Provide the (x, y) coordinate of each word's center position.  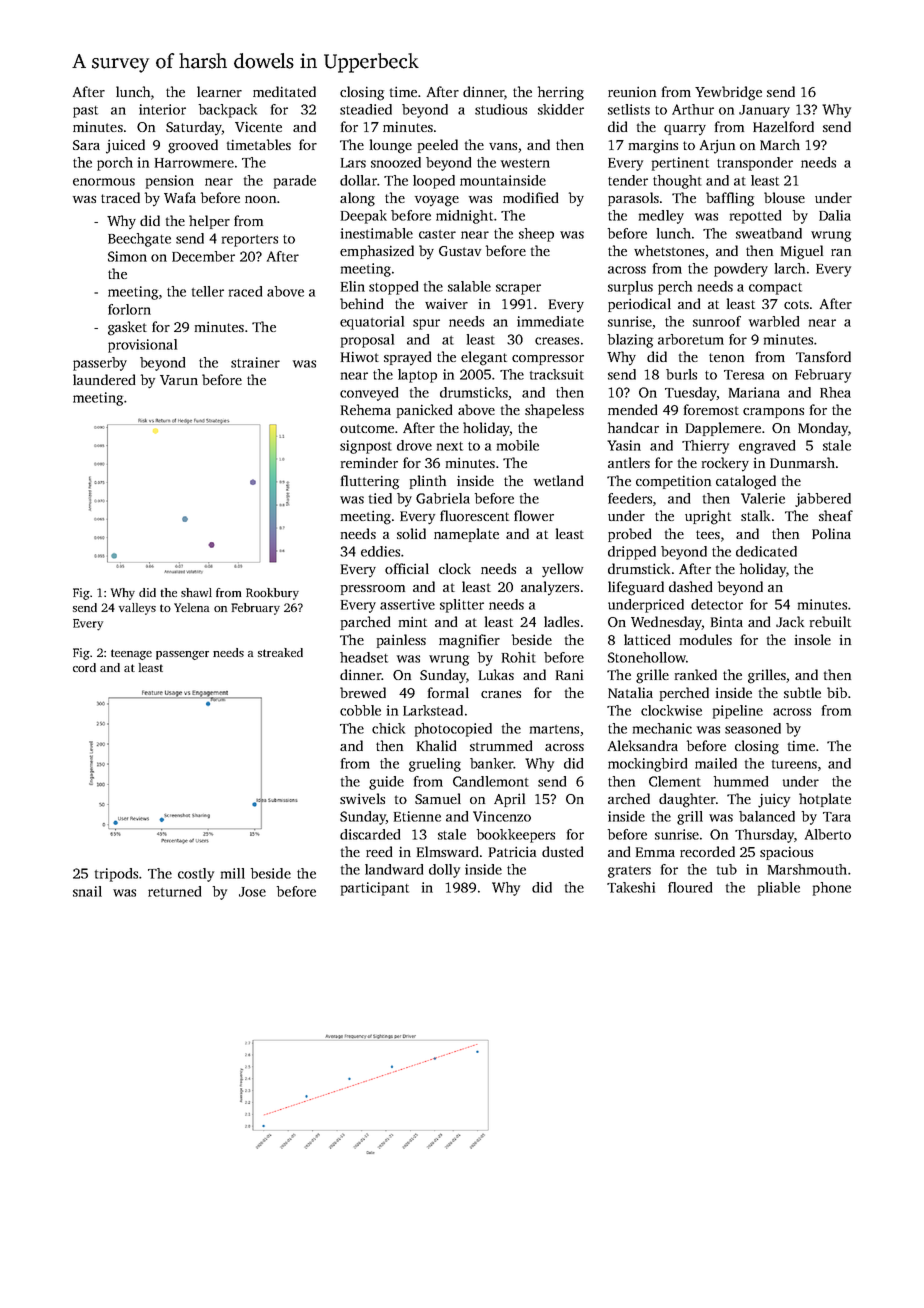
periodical (639, 305)
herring (561, 93)
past (85, 112)
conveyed (369, 394)
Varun (179, 380)
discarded (370, 834)
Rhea (835, 392)
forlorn (129, 309)
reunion (632, 92)
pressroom (373, 590)
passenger (182, 655)
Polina (831, 533)
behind (361, 303)
